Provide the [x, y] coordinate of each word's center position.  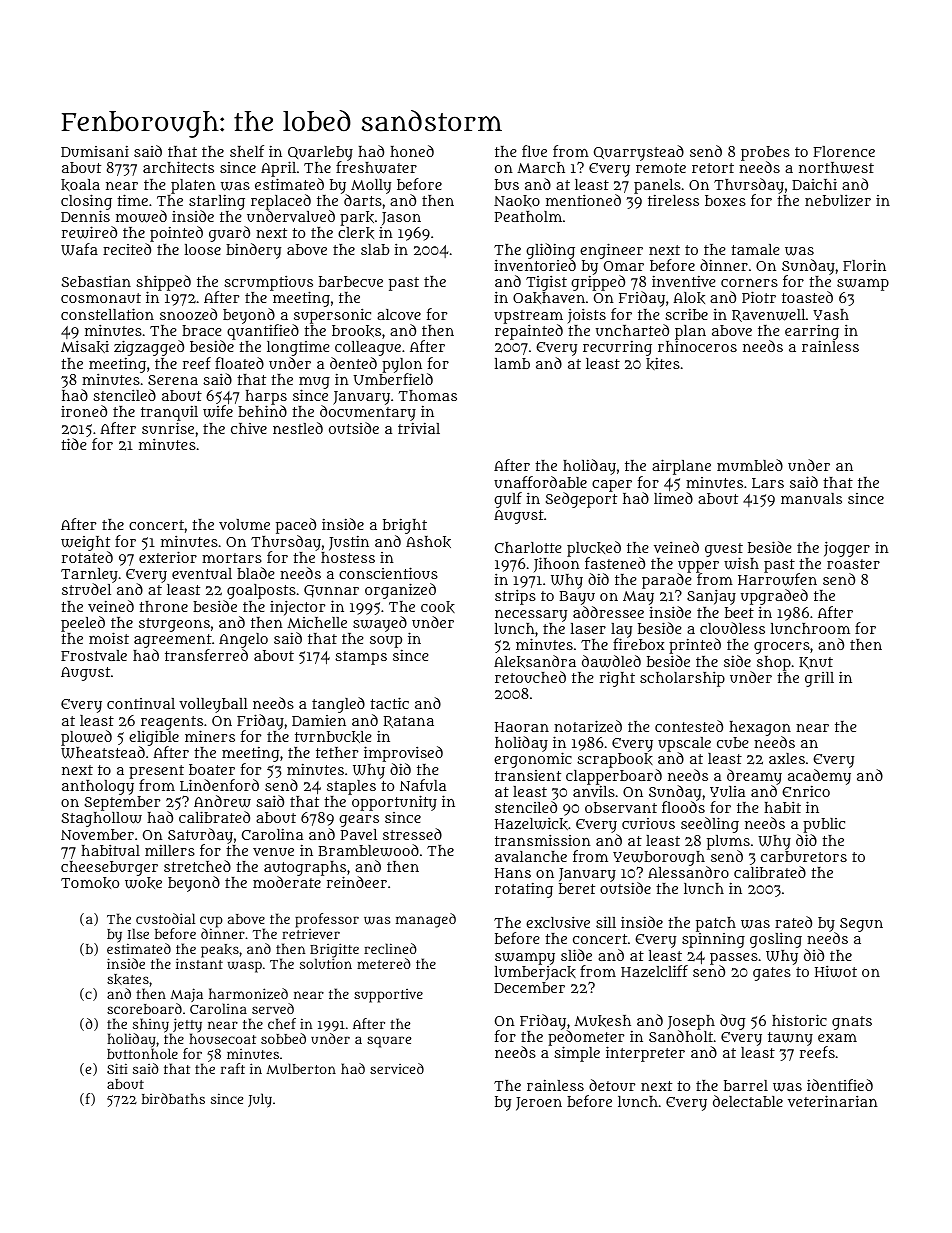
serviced [397, 1068]
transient [528, 775]
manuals [811, 498]
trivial [419, 428]
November [97, 834]
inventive [683, 281]
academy [819, 777]
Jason [401, 218]
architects [178, 167]
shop [774, 663]
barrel [746, 1085]
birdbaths [173, 1098]
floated [239, 363]
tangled [338, 705]
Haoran [522, 727]
